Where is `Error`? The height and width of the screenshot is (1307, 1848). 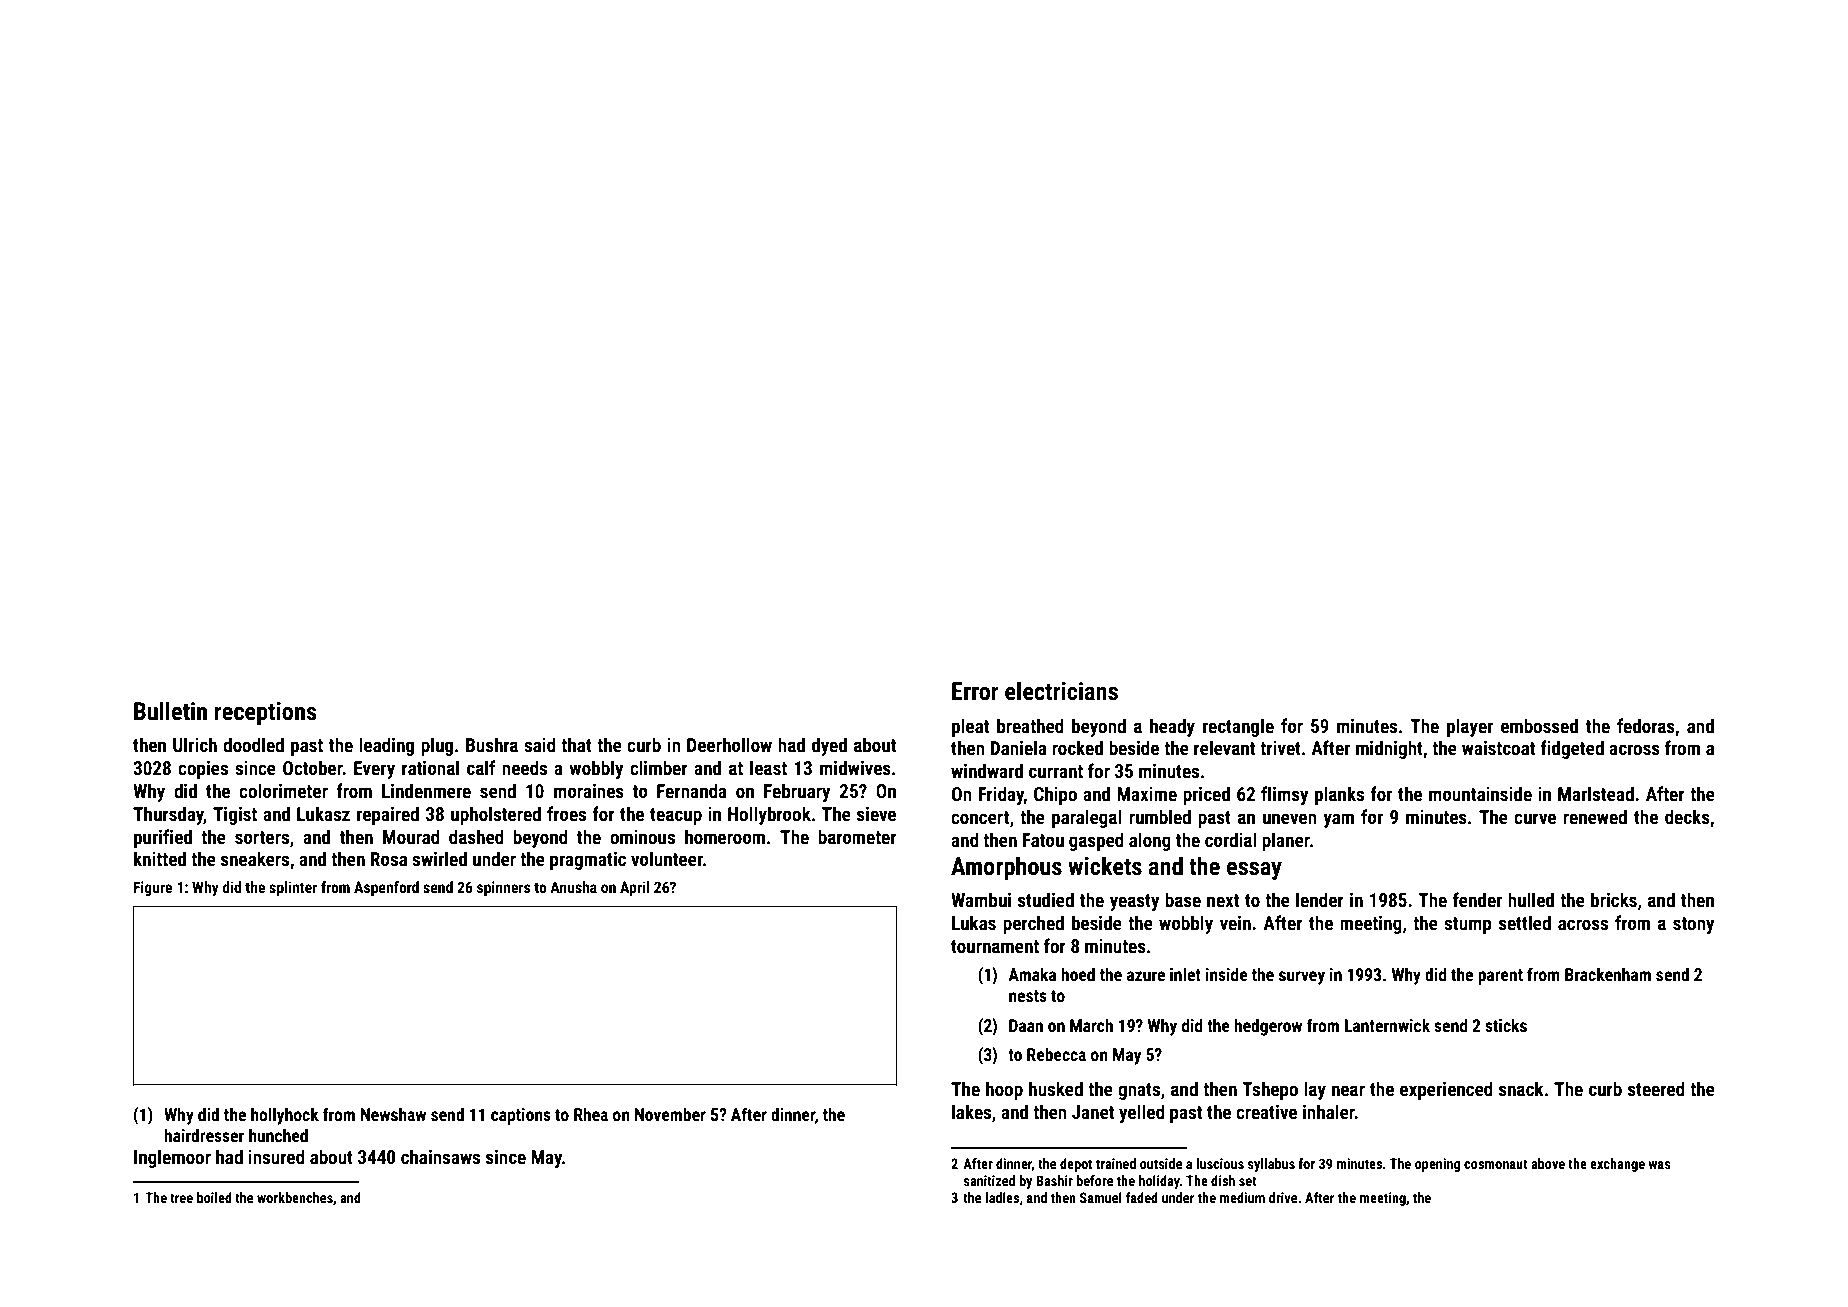
Error is located at coordinates (975, 691).
